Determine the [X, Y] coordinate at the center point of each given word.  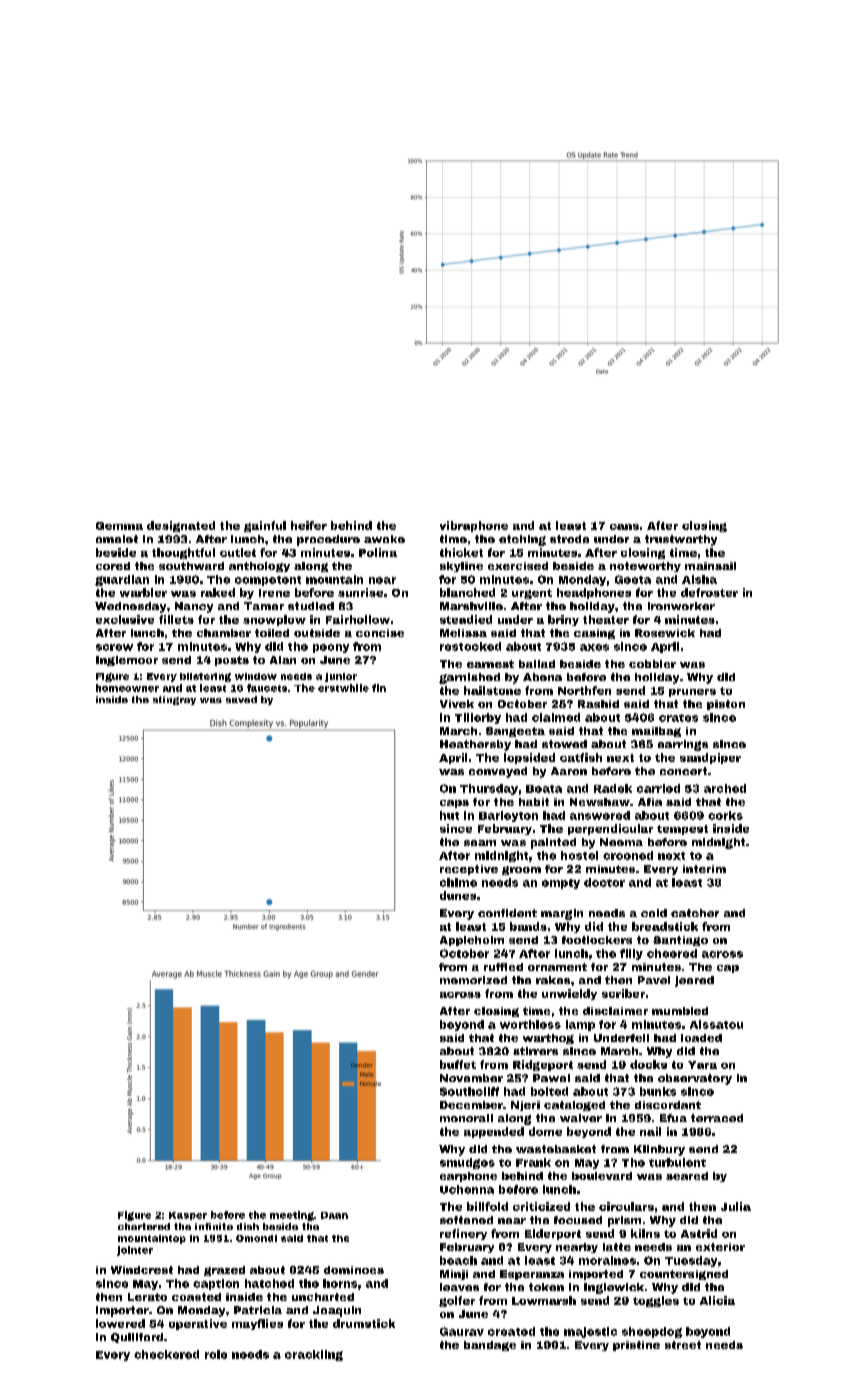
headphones [594, 593]
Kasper [188, 1216]
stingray [174, 700]
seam [480, 843]
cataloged [574, 1106]
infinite [214, 1226]
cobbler [652, 664]
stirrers [535, 1051]
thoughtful [183, 553]
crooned [628, 855]
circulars [626, 1206]
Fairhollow [358, 619]
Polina [378, 552]
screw [114, 647]
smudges [467, 1163]
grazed [224, 1271]
